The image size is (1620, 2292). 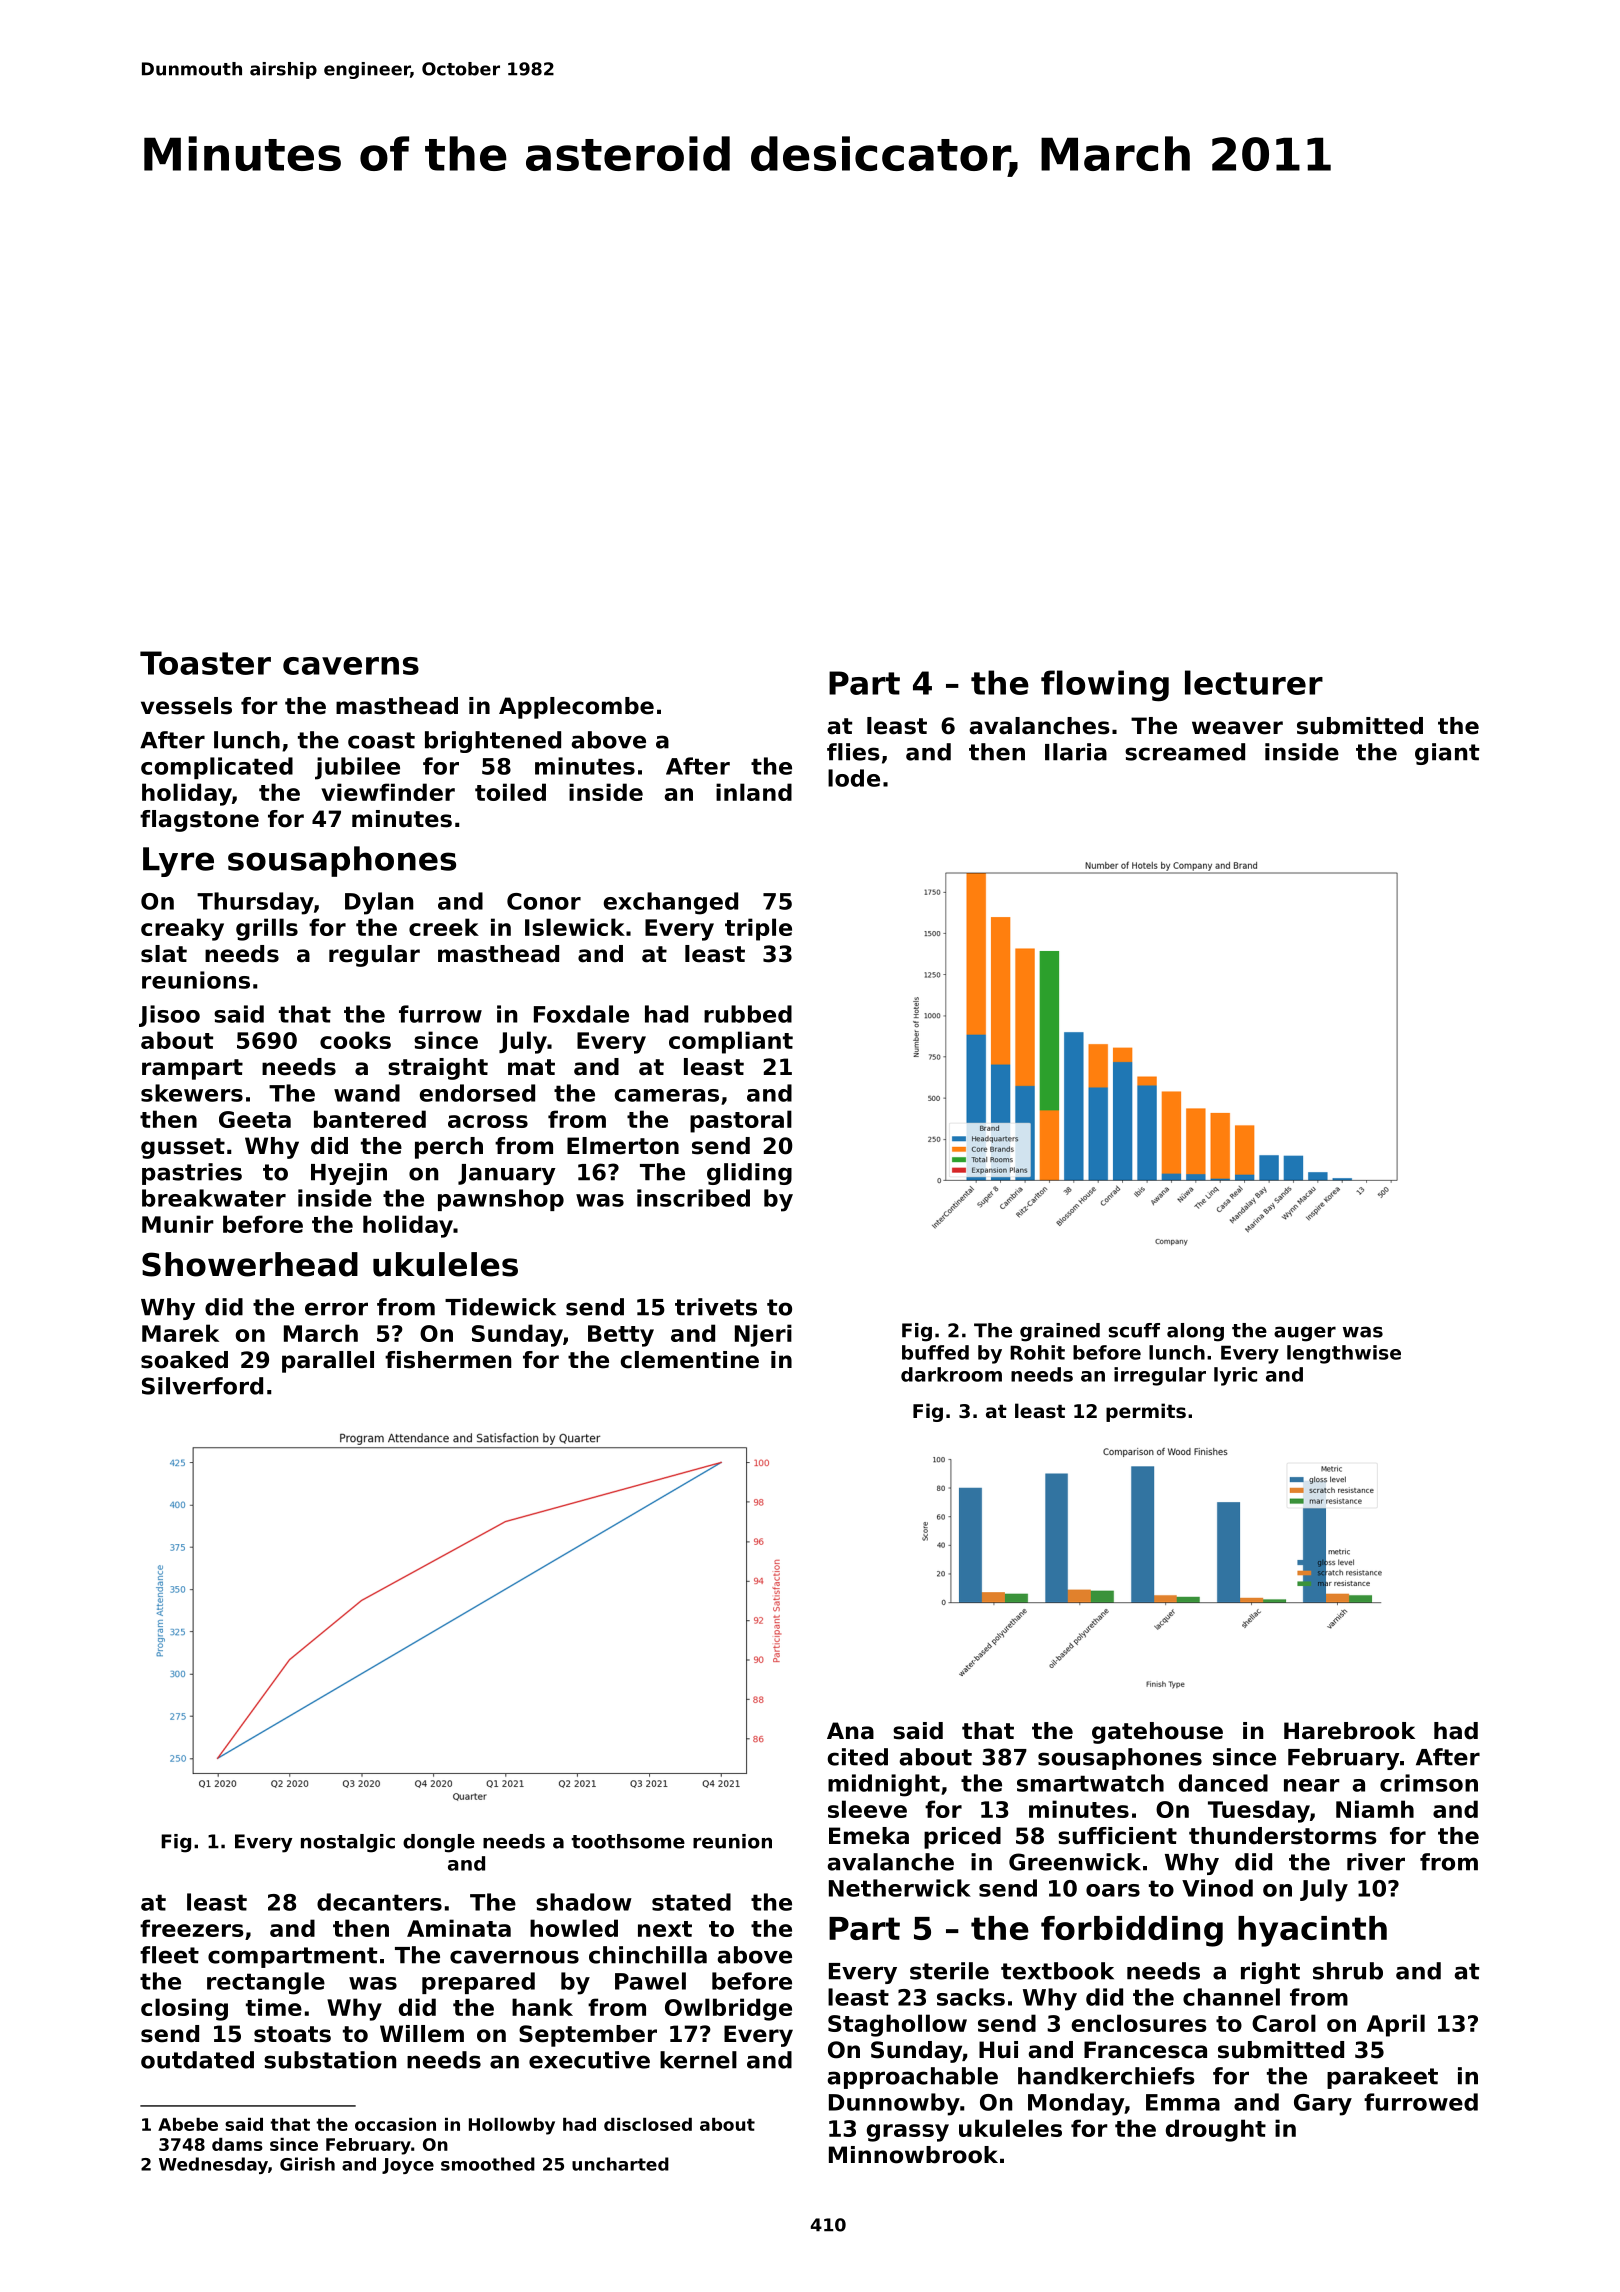 What do you see at coordinates (307, 2164) in the screenshot?
I see `Girish` at bounding box center [307, 2164].
